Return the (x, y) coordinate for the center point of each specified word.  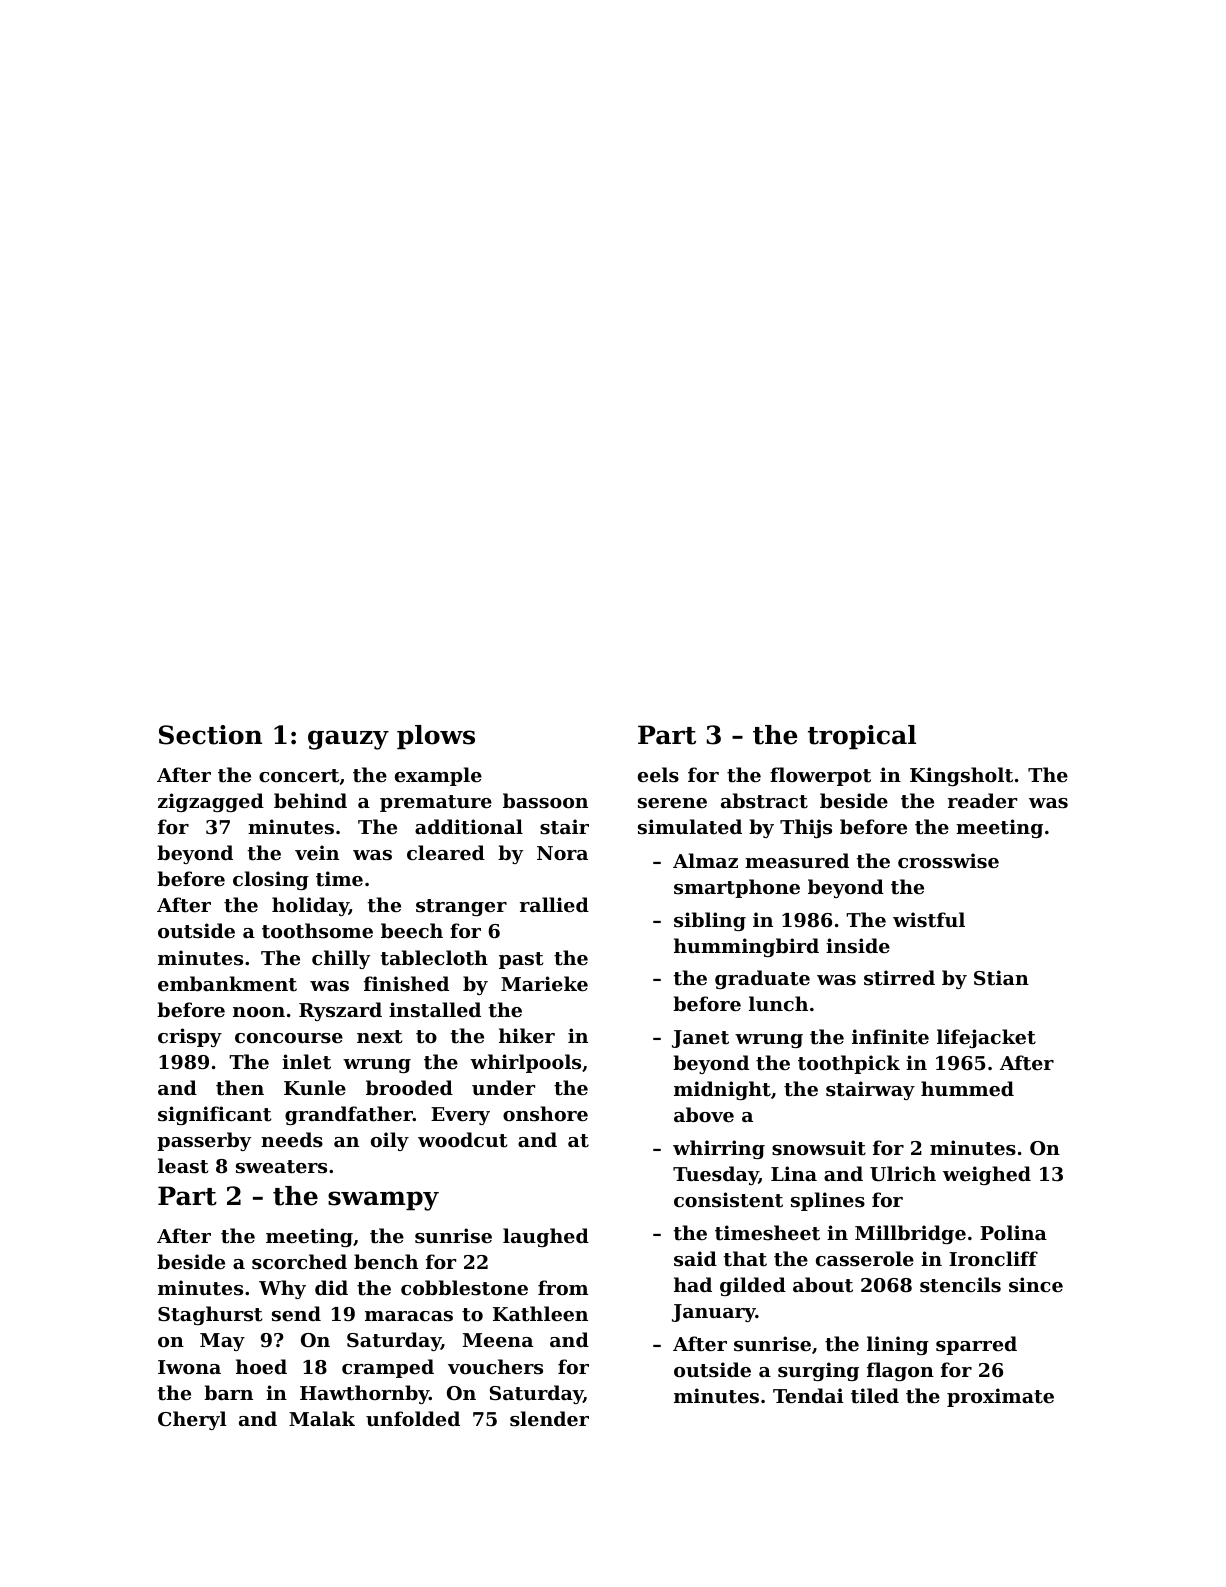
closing (271, 880)
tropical (862, 737)
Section (210, 735)
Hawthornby (364, 1394)
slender (549, 1419)
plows (436, 737)
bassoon (545, 800)
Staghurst (210, 1315)
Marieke (544, 983)
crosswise (948, 861)
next (380, 1036)
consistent (728, 1200)
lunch (778, 1003)
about (823, 1285)
